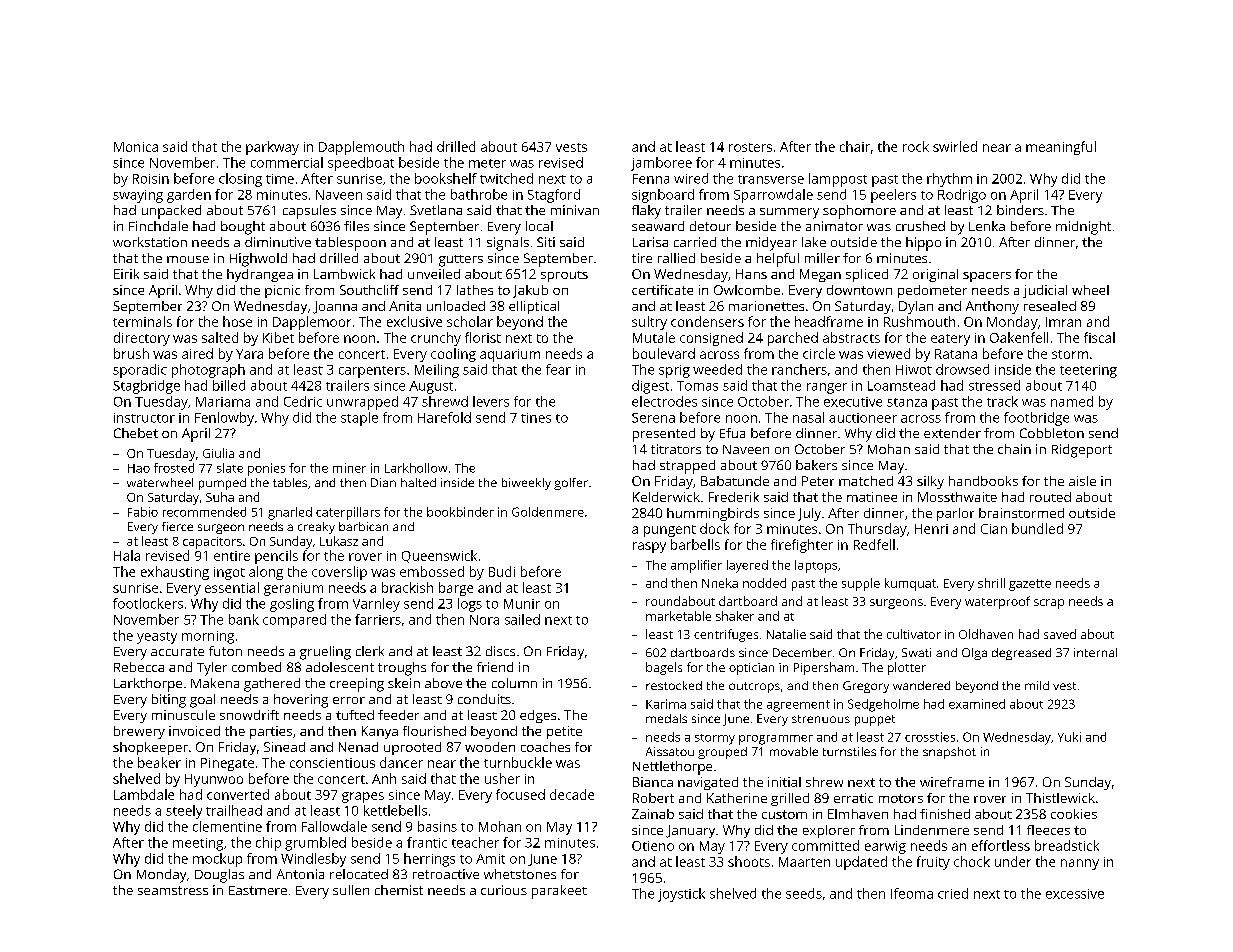  Describe the element at coordinates (339, 541) in the screenshot. I see `Lukasz` at that location.
